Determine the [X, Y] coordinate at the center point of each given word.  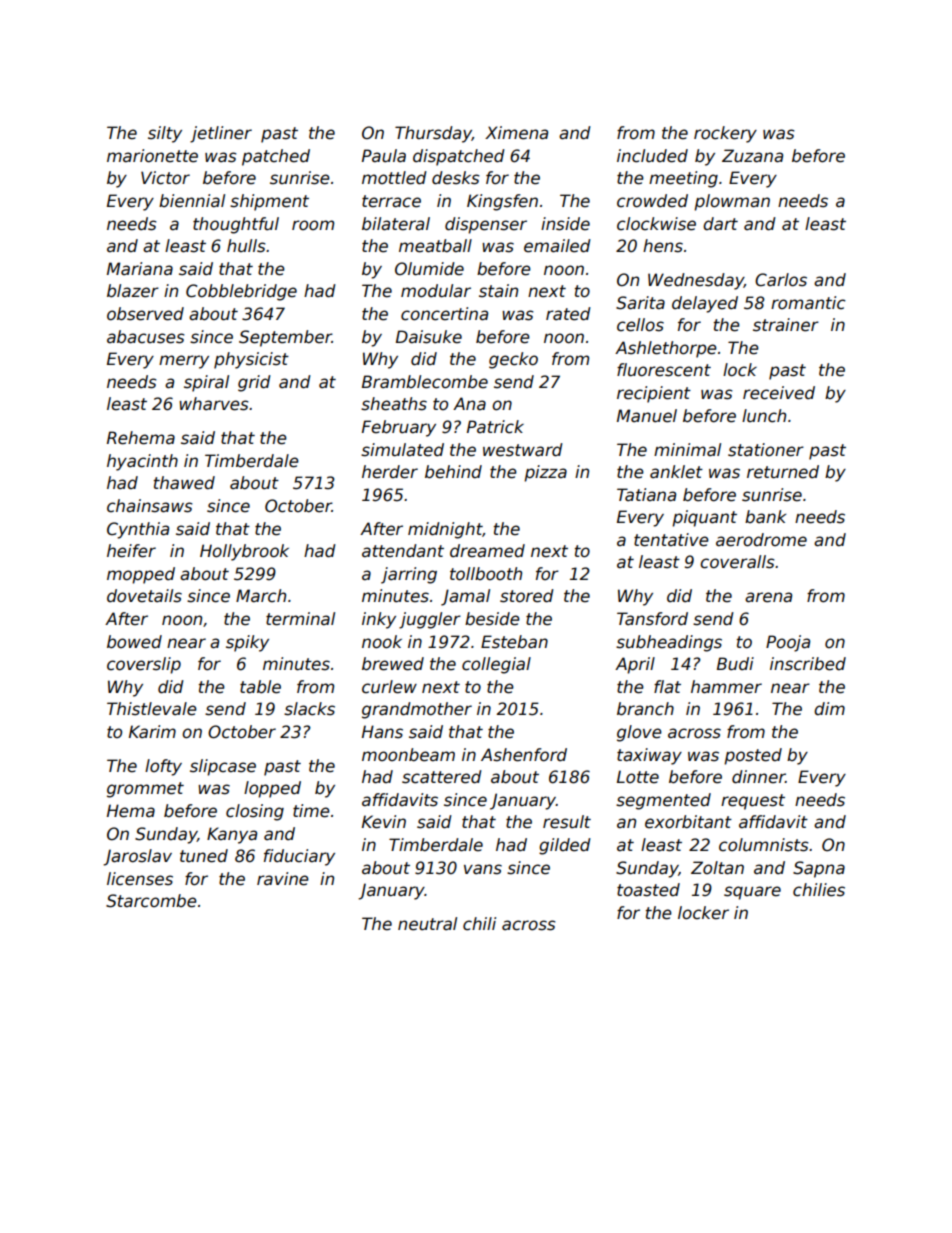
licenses [140, 879]
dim [829, 709]
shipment [269, 202]
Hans [382, 732]
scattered [442, 777]
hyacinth [142, 462]
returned [783, 472]
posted [753, 756]
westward [523, 450]
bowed [134, 642]
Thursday [433, 134]
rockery [725, 134]
